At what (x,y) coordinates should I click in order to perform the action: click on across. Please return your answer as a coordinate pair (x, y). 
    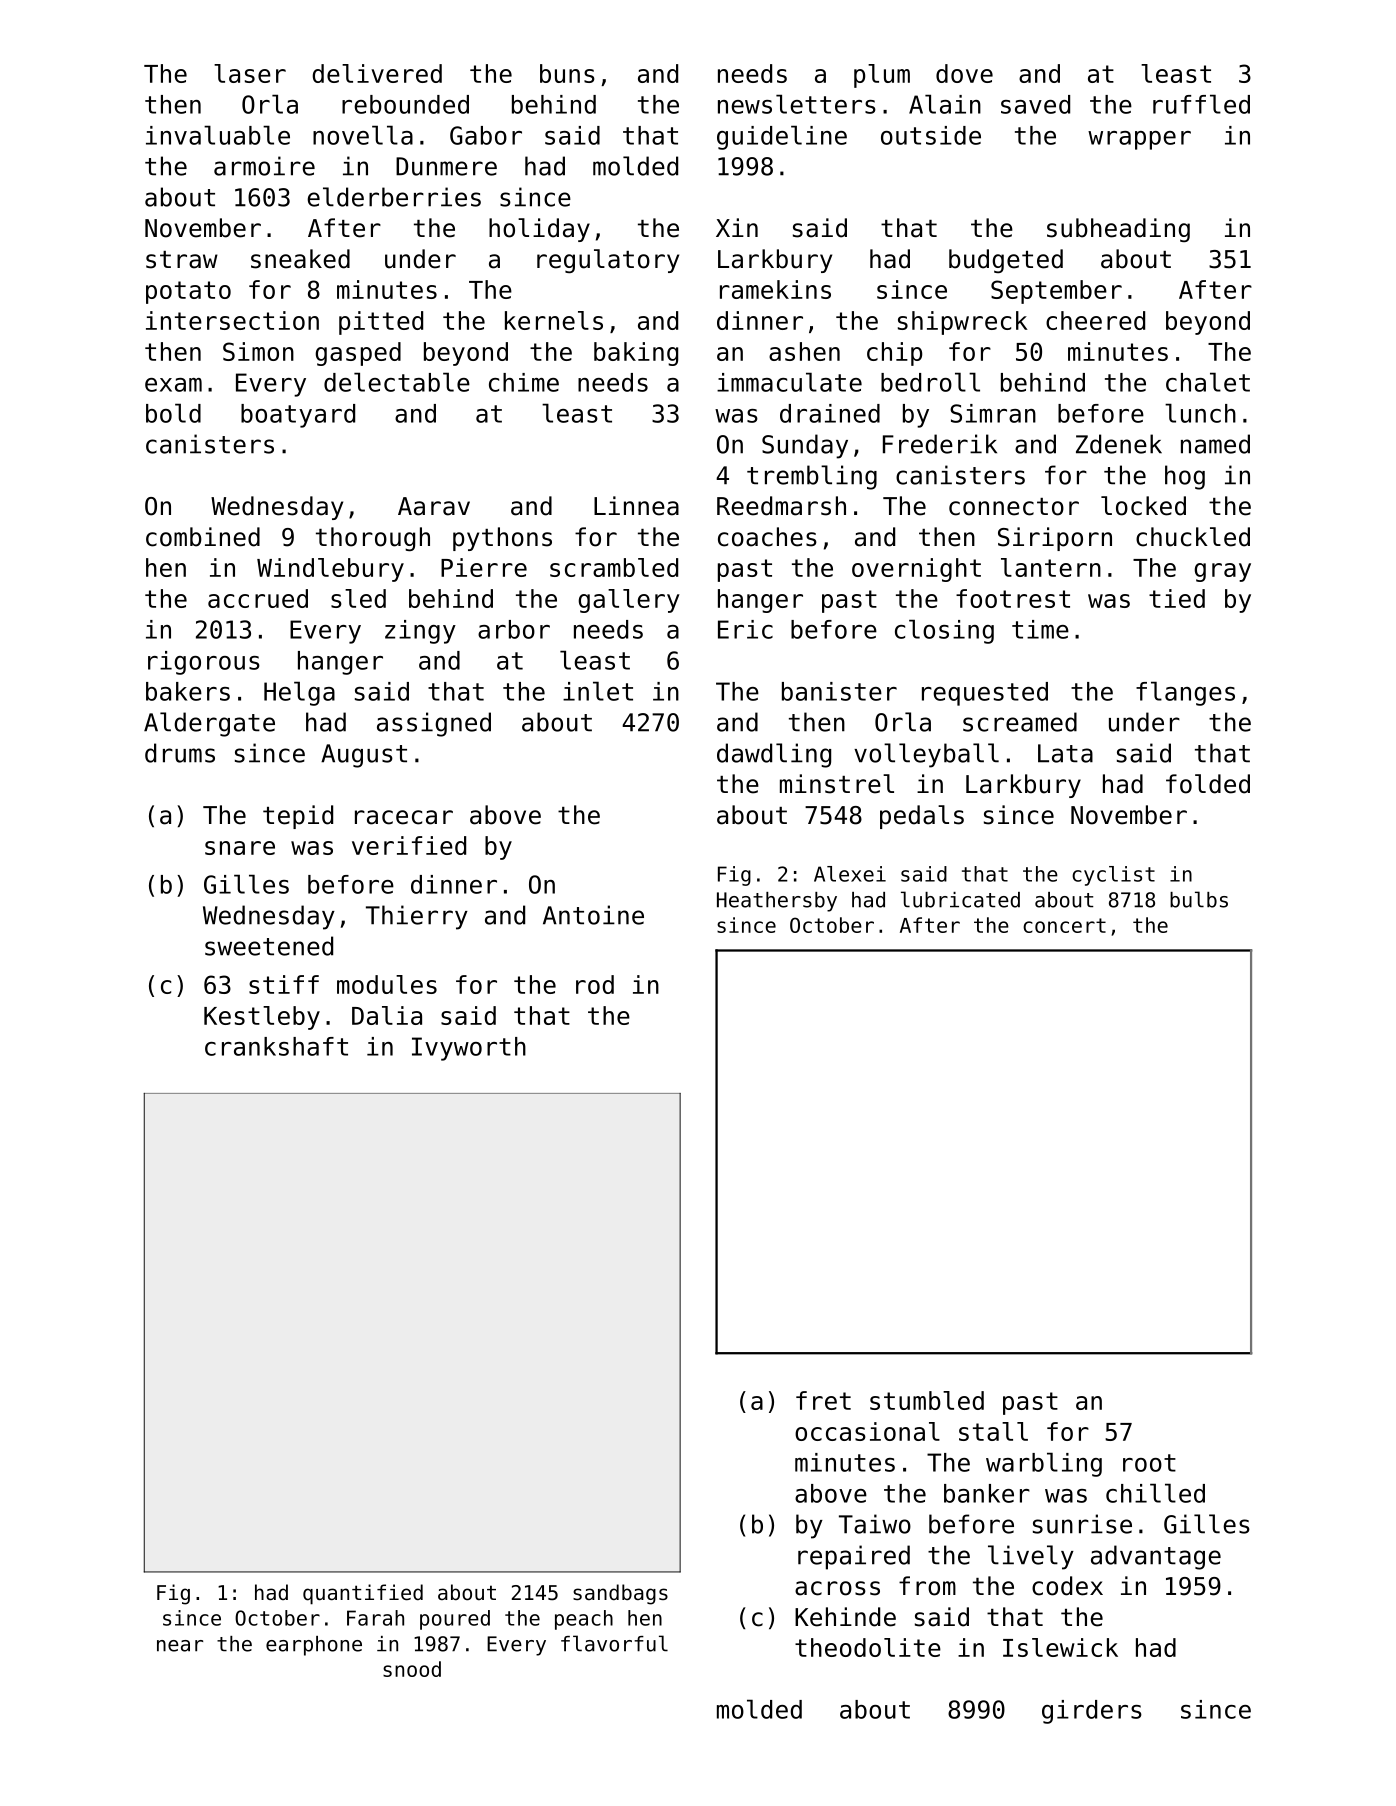
    Looking at the image, I should click on (837, 1588).
